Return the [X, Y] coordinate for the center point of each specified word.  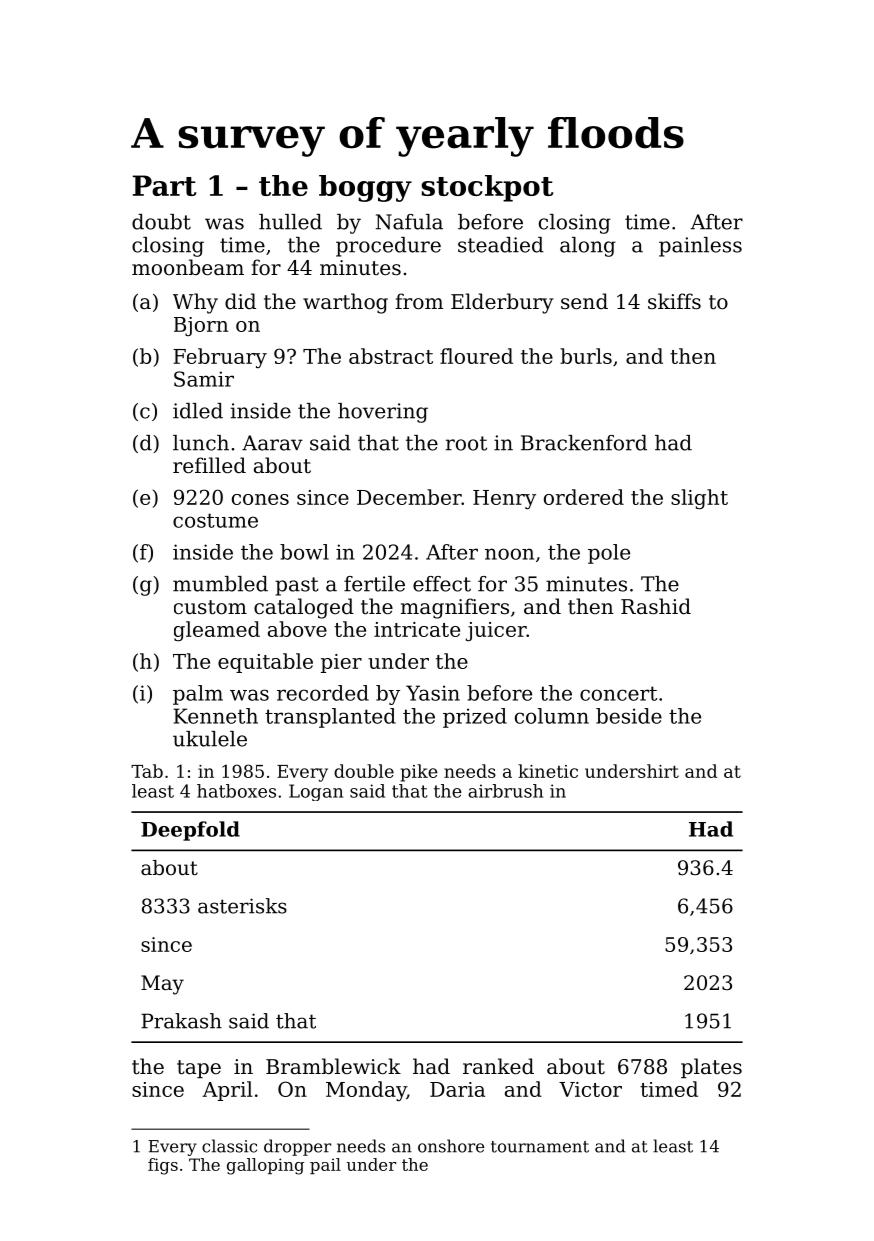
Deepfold [190, 831]
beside [629, 716]
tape [199, 1069]
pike [419, 773]
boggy [365, 188]
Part [165, 185]
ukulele [210, 739]
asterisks [242, 906]
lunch [201, 443]
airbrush [505, 791]
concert [618, 693]
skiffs [674, 301]
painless [700, 247]
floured [476, 356]
